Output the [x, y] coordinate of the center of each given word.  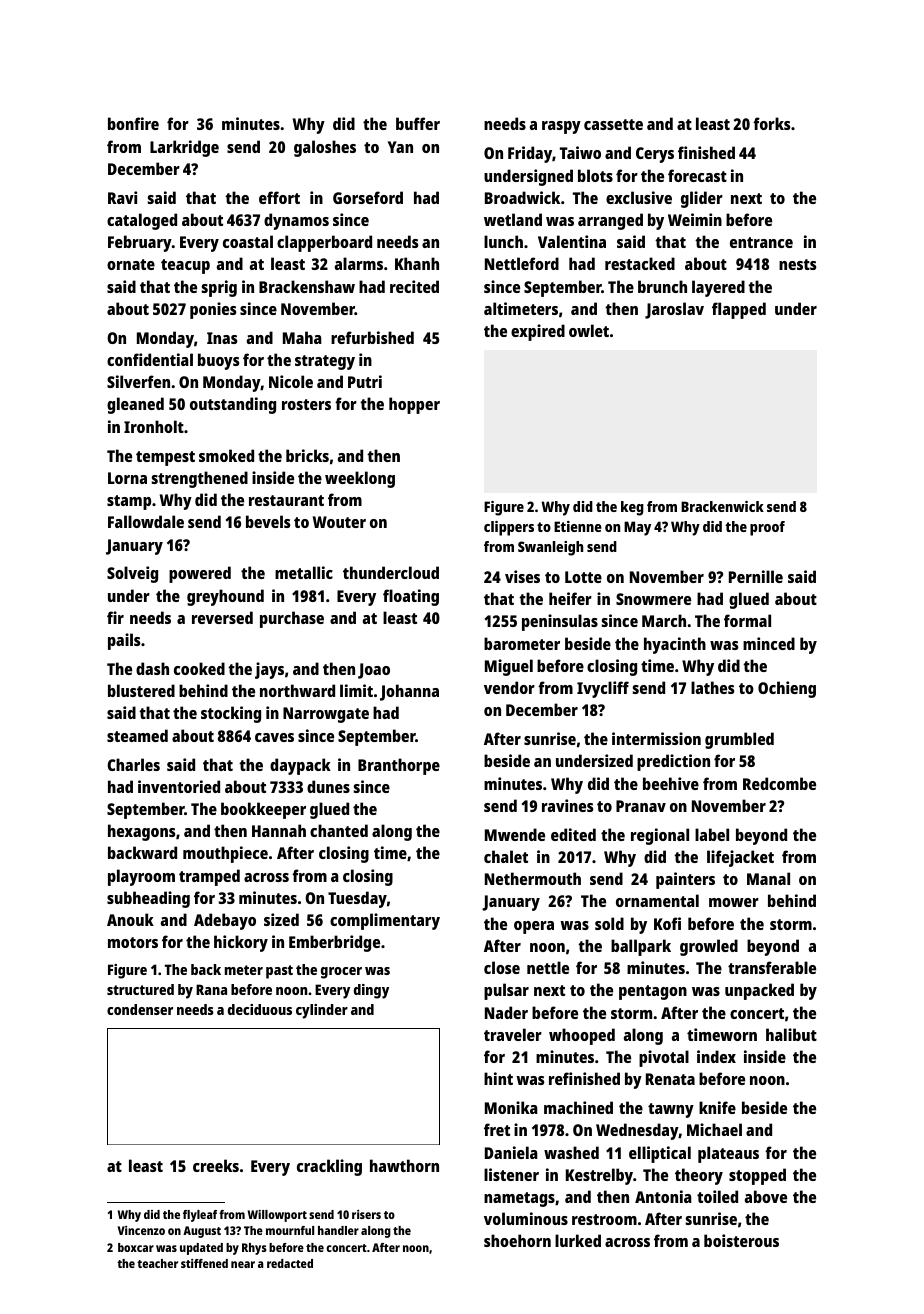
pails [124, 641]
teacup [185, 266]
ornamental [657, 900]
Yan [400, 147]
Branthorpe [399, 766]
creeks [216, 1165]
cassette [613, 124]
